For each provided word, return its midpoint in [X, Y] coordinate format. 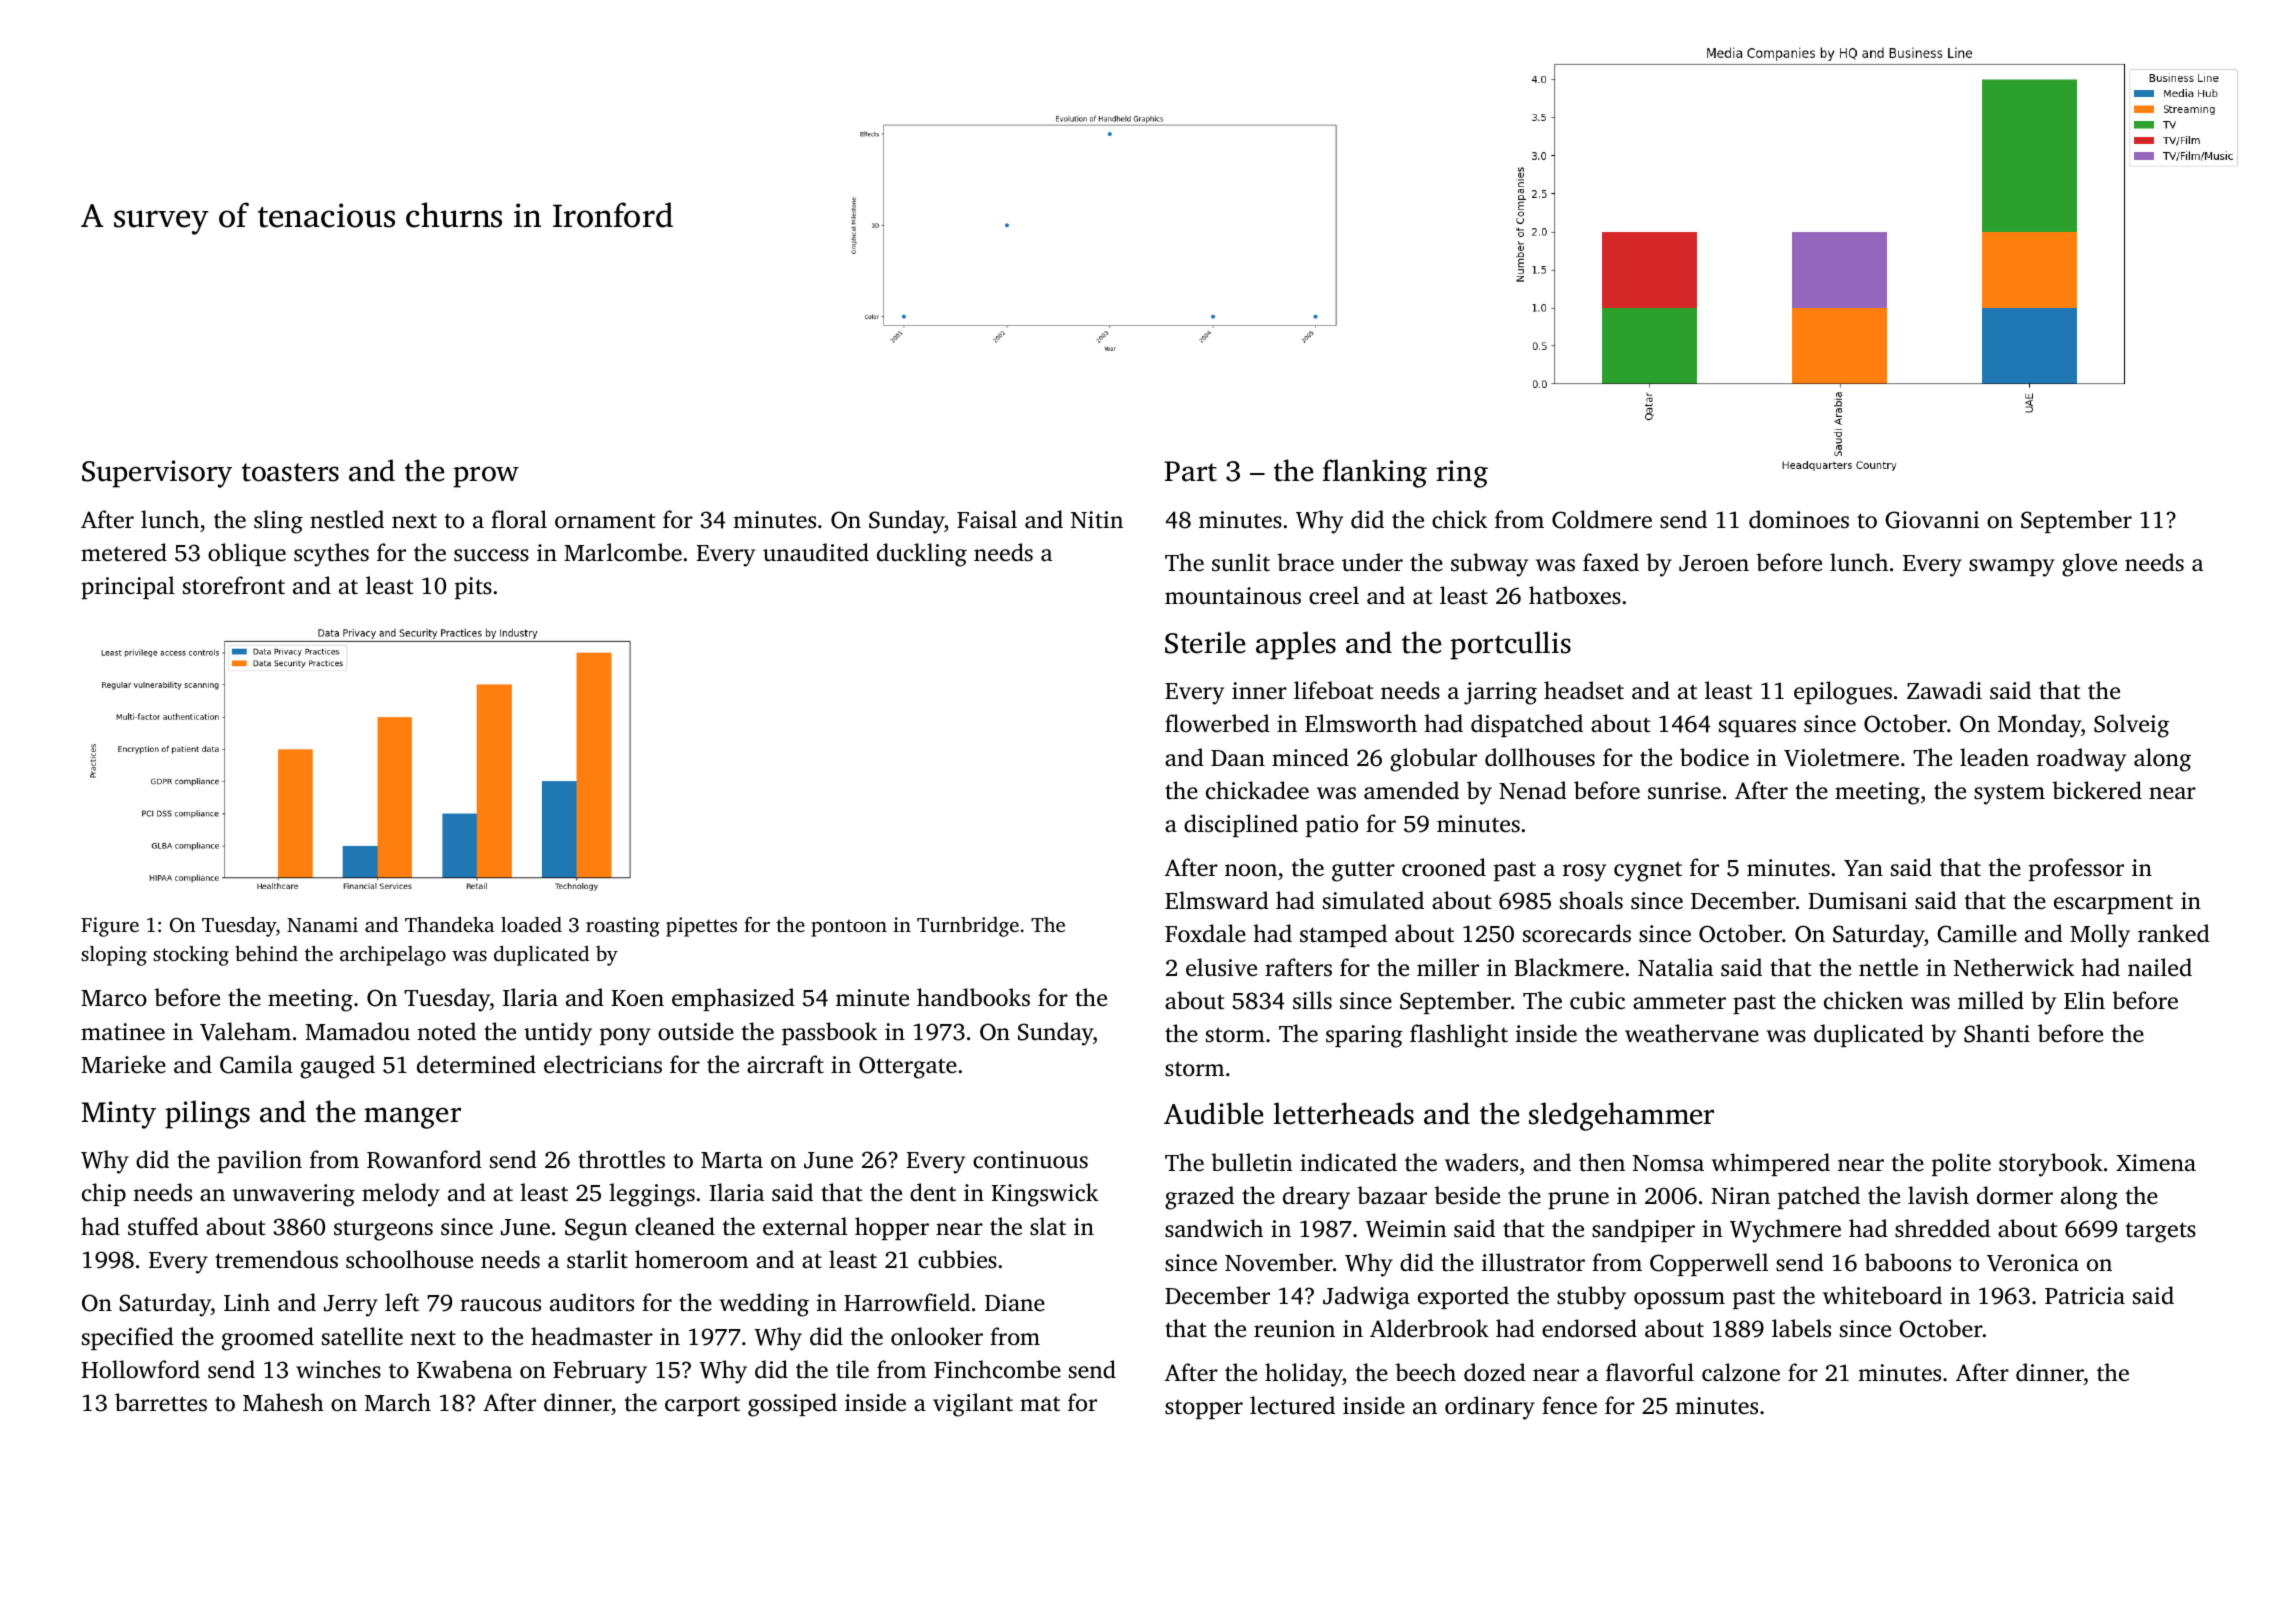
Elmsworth [1361, 723]
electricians [603, 1064]
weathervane [1692, 1033]
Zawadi [1944, 690]
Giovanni [1932, 520]
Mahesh [283, 1402]
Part [1191, 471]
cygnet [1648, 872]
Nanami [322, 924]
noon [1251, 870]
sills [1312, 1000]
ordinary [1490, 1408]
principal [128, 587]
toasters [290, 472]
